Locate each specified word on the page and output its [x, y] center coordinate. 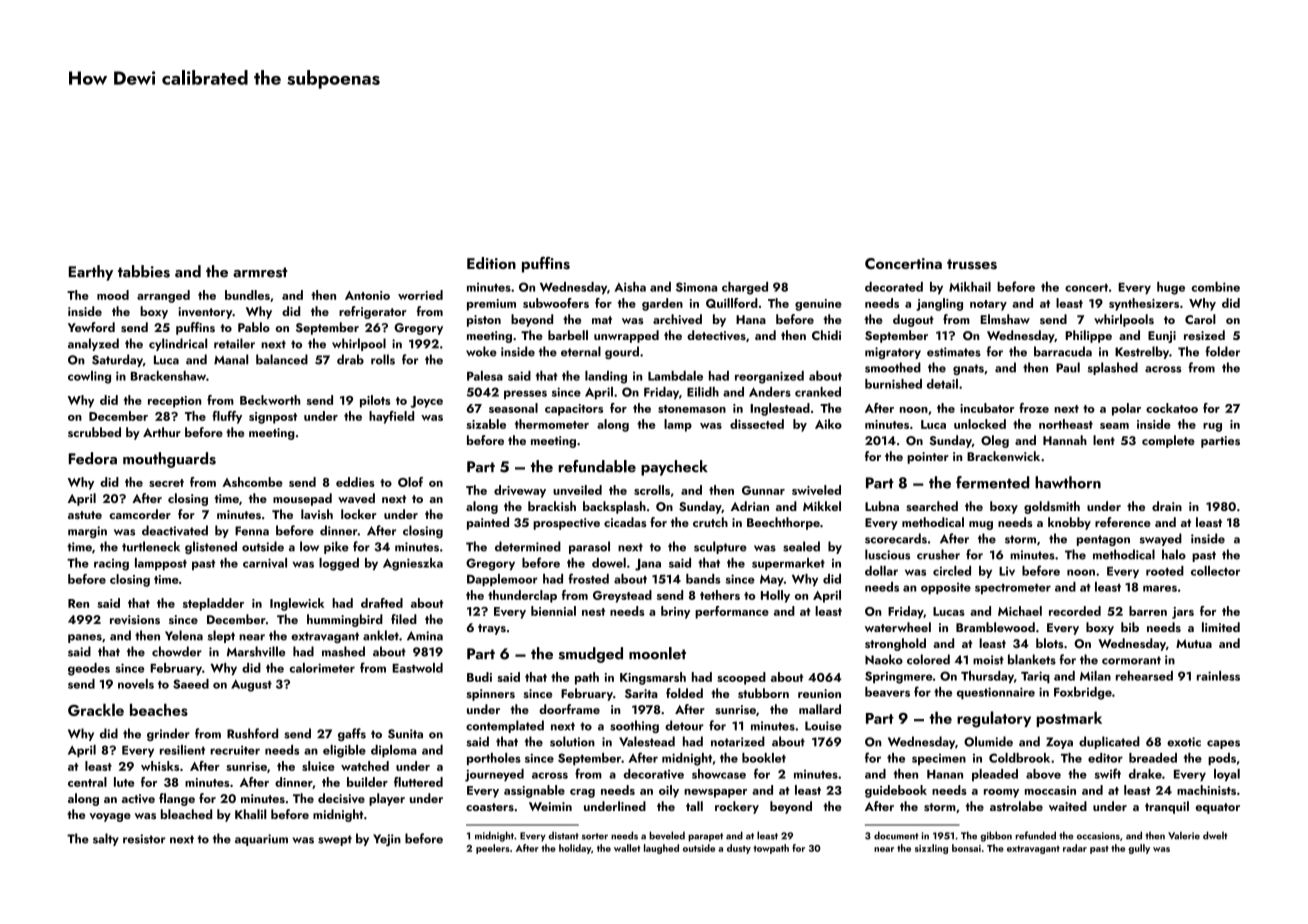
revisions [135, 619]
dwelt [1215, 835]
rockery [737, 807]
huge [1171, 288]
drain [1167, 506]
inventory [205, 313]
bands [703, 579]
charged [745, 288]
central [87, 782]
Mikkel [822, 506]
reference [1123, 522]
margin [87, 532]
